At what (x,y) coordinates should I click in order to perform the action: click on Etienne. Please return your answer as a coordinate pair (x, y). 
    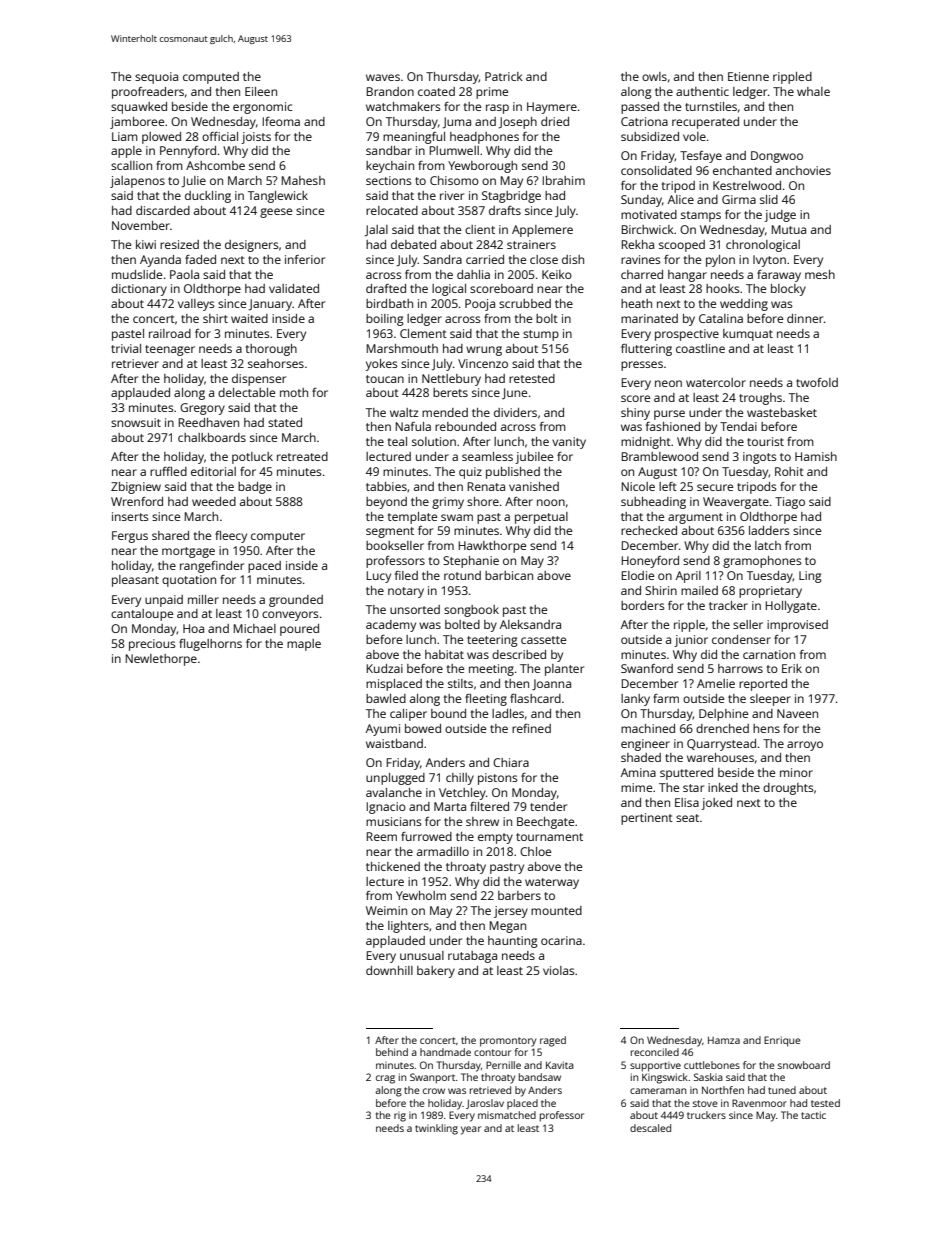
    Looking at the image, I should click on (748, 76).
